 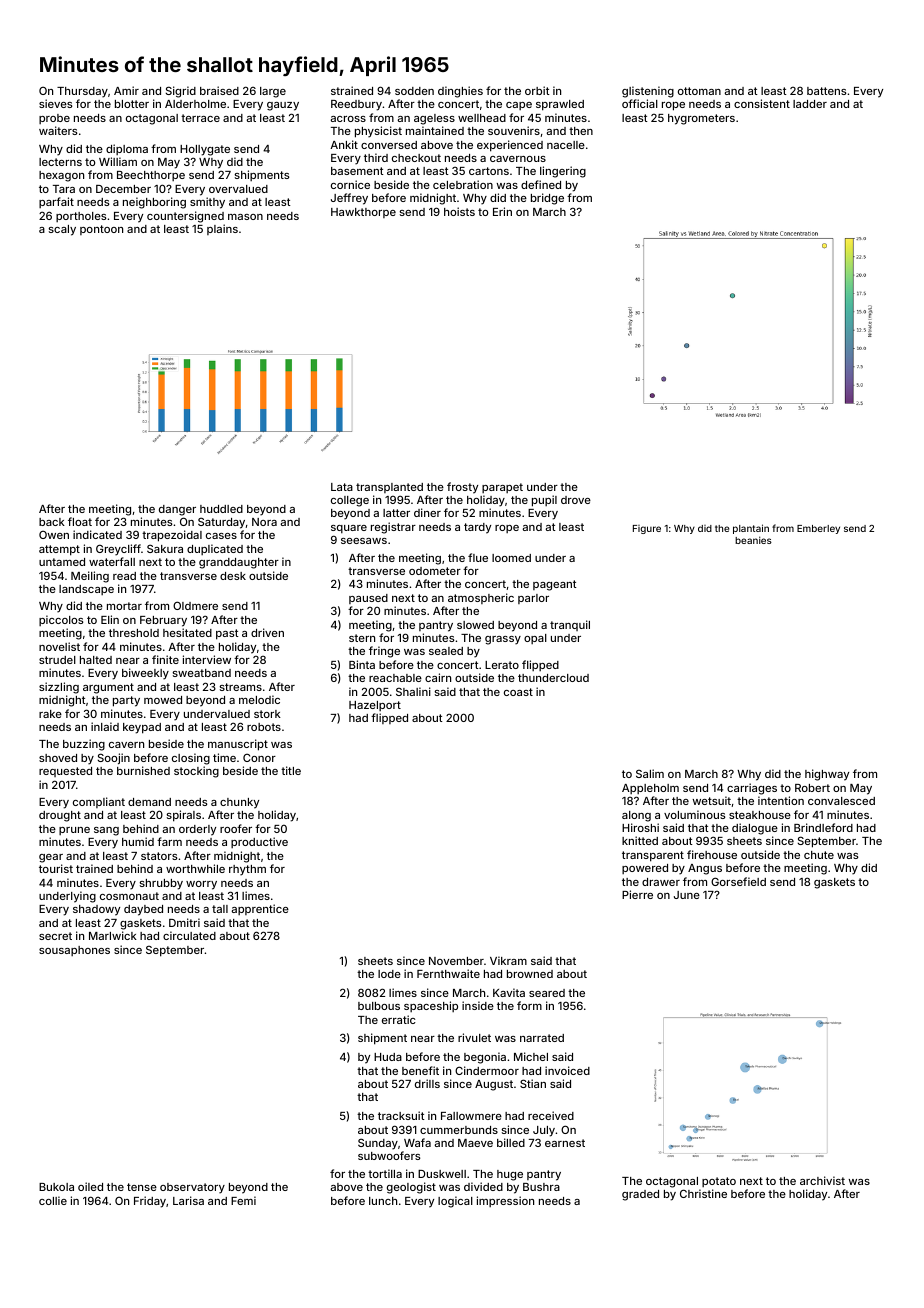 What do you see at coordinates (245, 217) in the screenshot?
I see `mason` at bounding box center [245, 217].
